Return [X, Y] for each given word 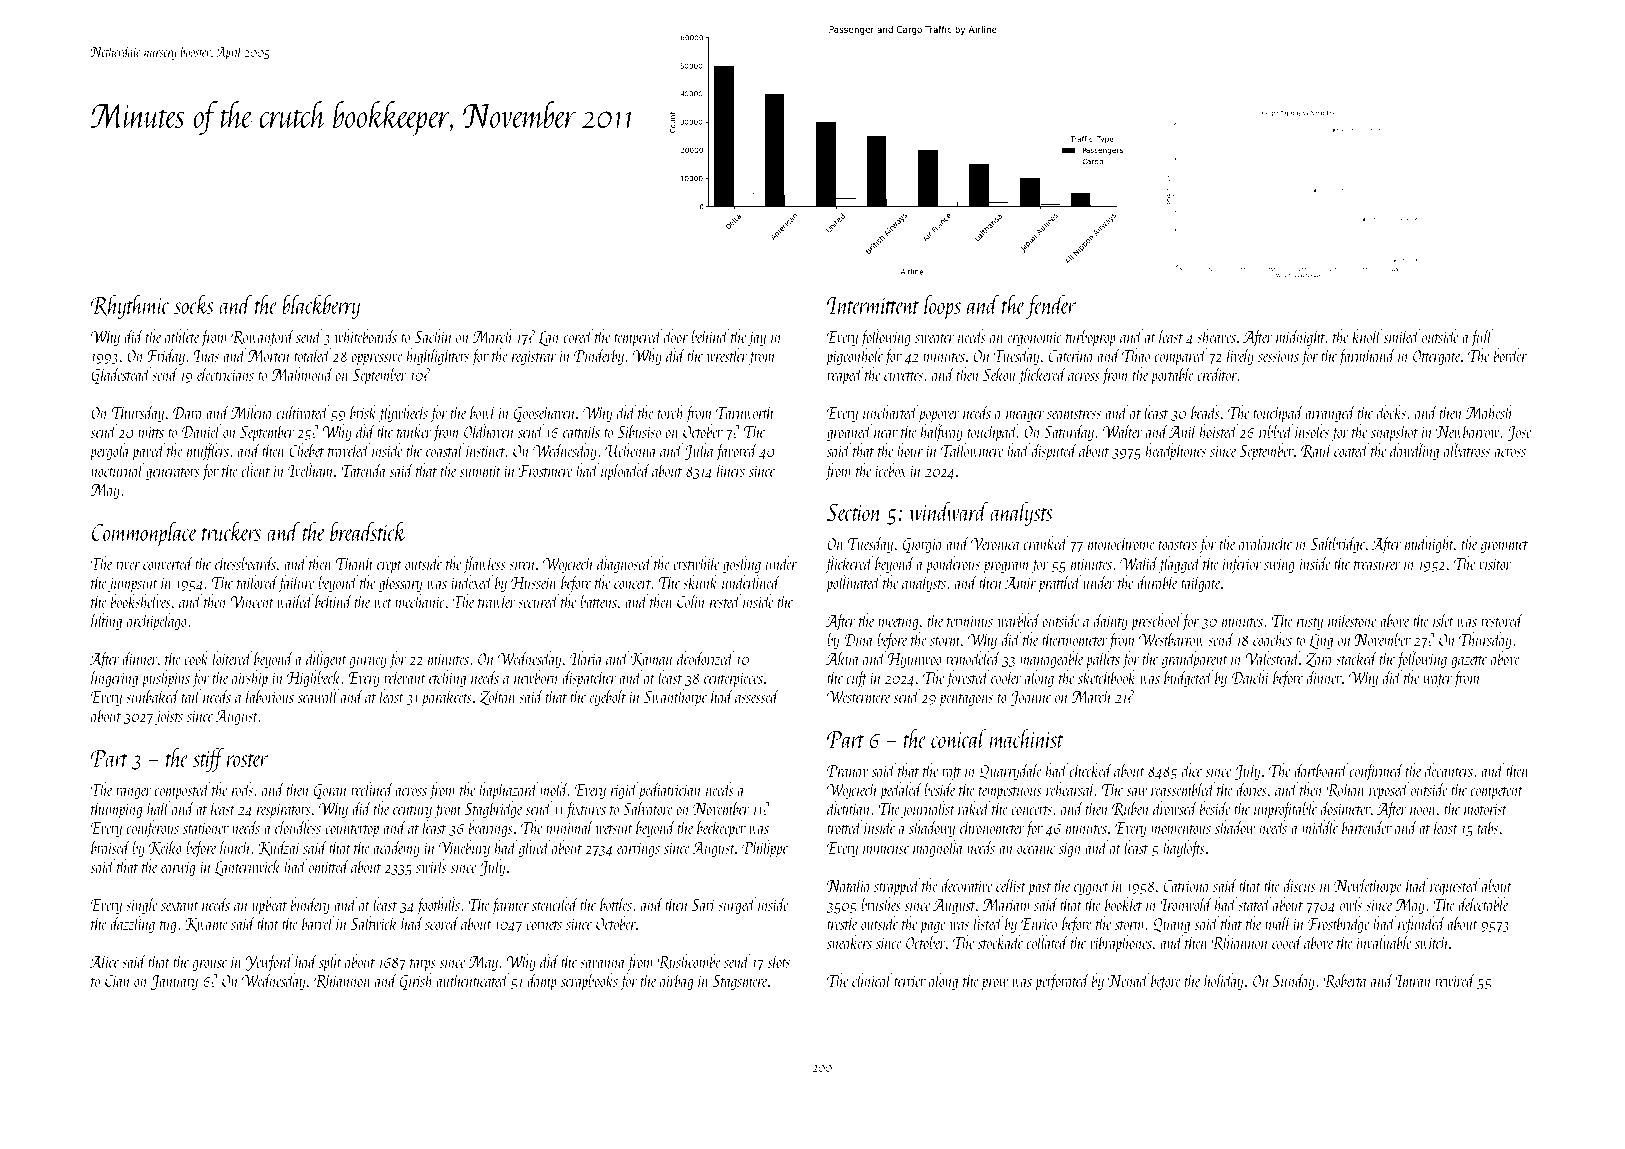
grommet [1504, 547]
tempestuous [1010, 794]
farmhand [1367, 357]
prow [994, 985]
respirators [283, 812]
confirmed [1377, 772]
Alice [104, 961]
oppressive [377, 358]
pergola [110, 452]
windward [949, 511]
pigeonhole [854, 357]
